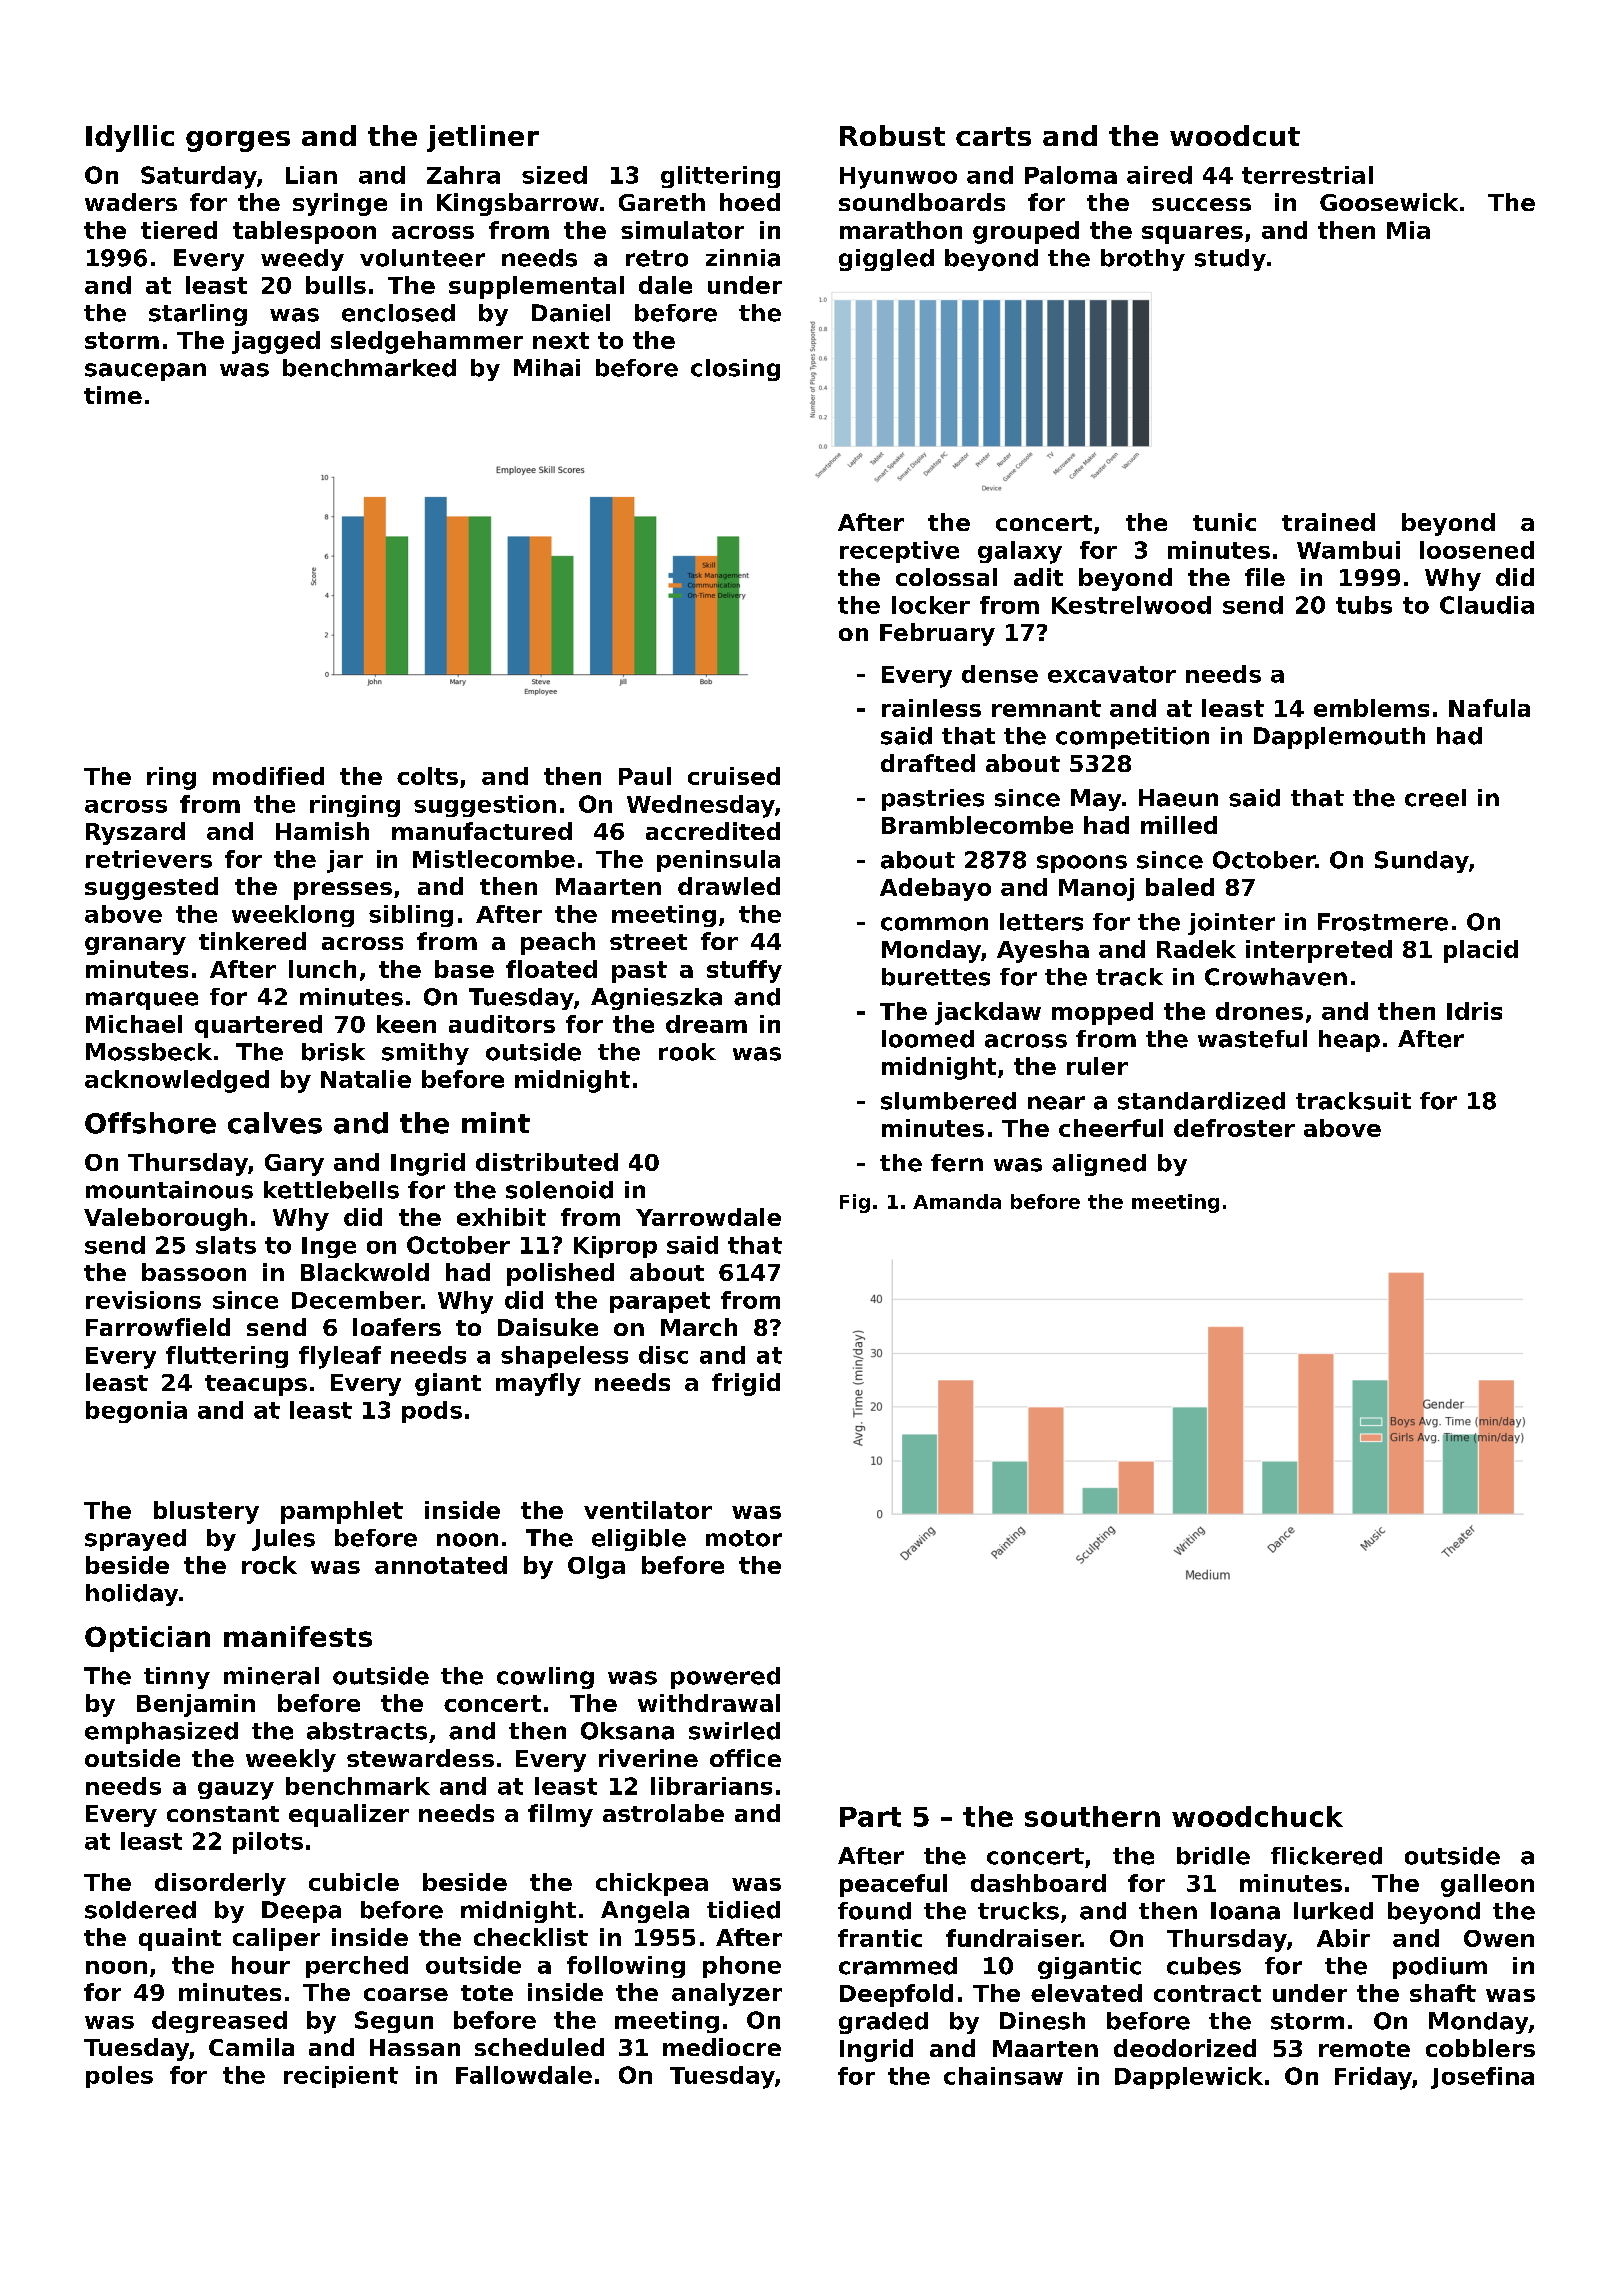 Image resolution: width=1620 pixels, height=2292 pixels. Describe the element at coordinates (1328, 522) in the page. I see `trained` at that location.
